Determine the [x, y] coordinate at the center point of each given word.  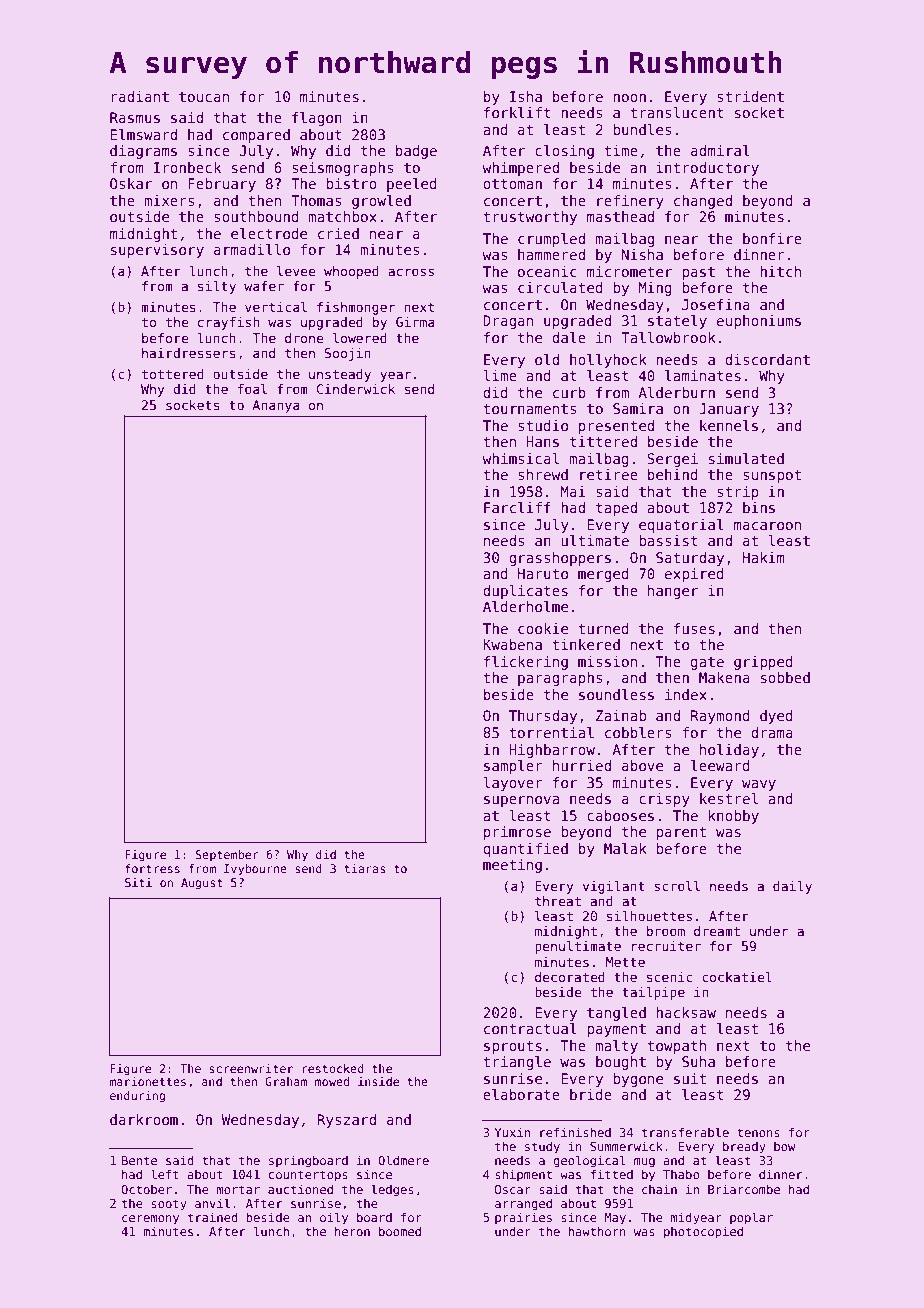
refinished [575, 1132]
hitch [780, 271]
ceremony [150, 1220]
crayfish [228, 323]
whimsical [520, 458]
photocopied [703, 1232]
